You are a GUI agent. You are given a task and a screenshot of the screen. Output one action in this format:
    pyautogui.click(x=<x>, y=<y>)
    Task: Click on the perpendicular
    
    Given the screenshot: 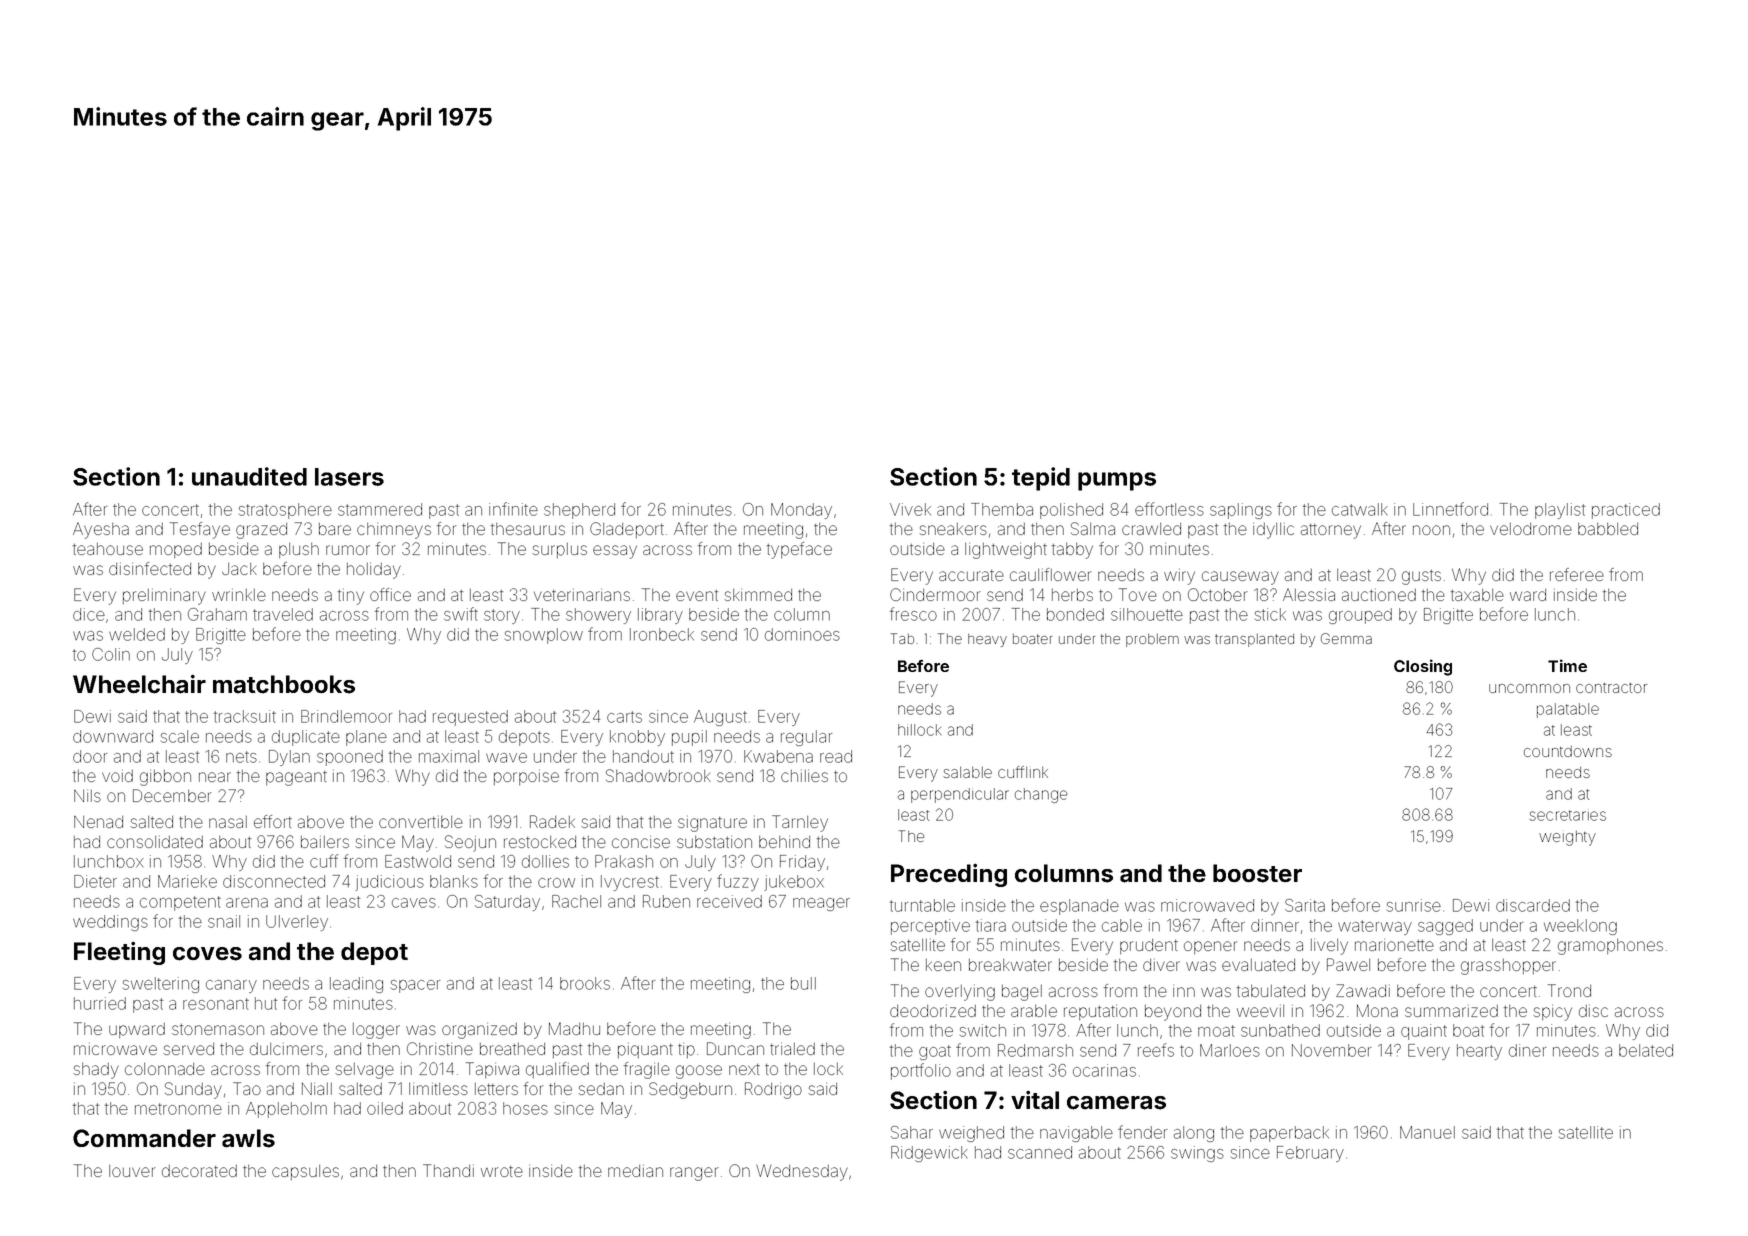 What is the action you would take?
    pyautogui.click(x=960, y=795)
